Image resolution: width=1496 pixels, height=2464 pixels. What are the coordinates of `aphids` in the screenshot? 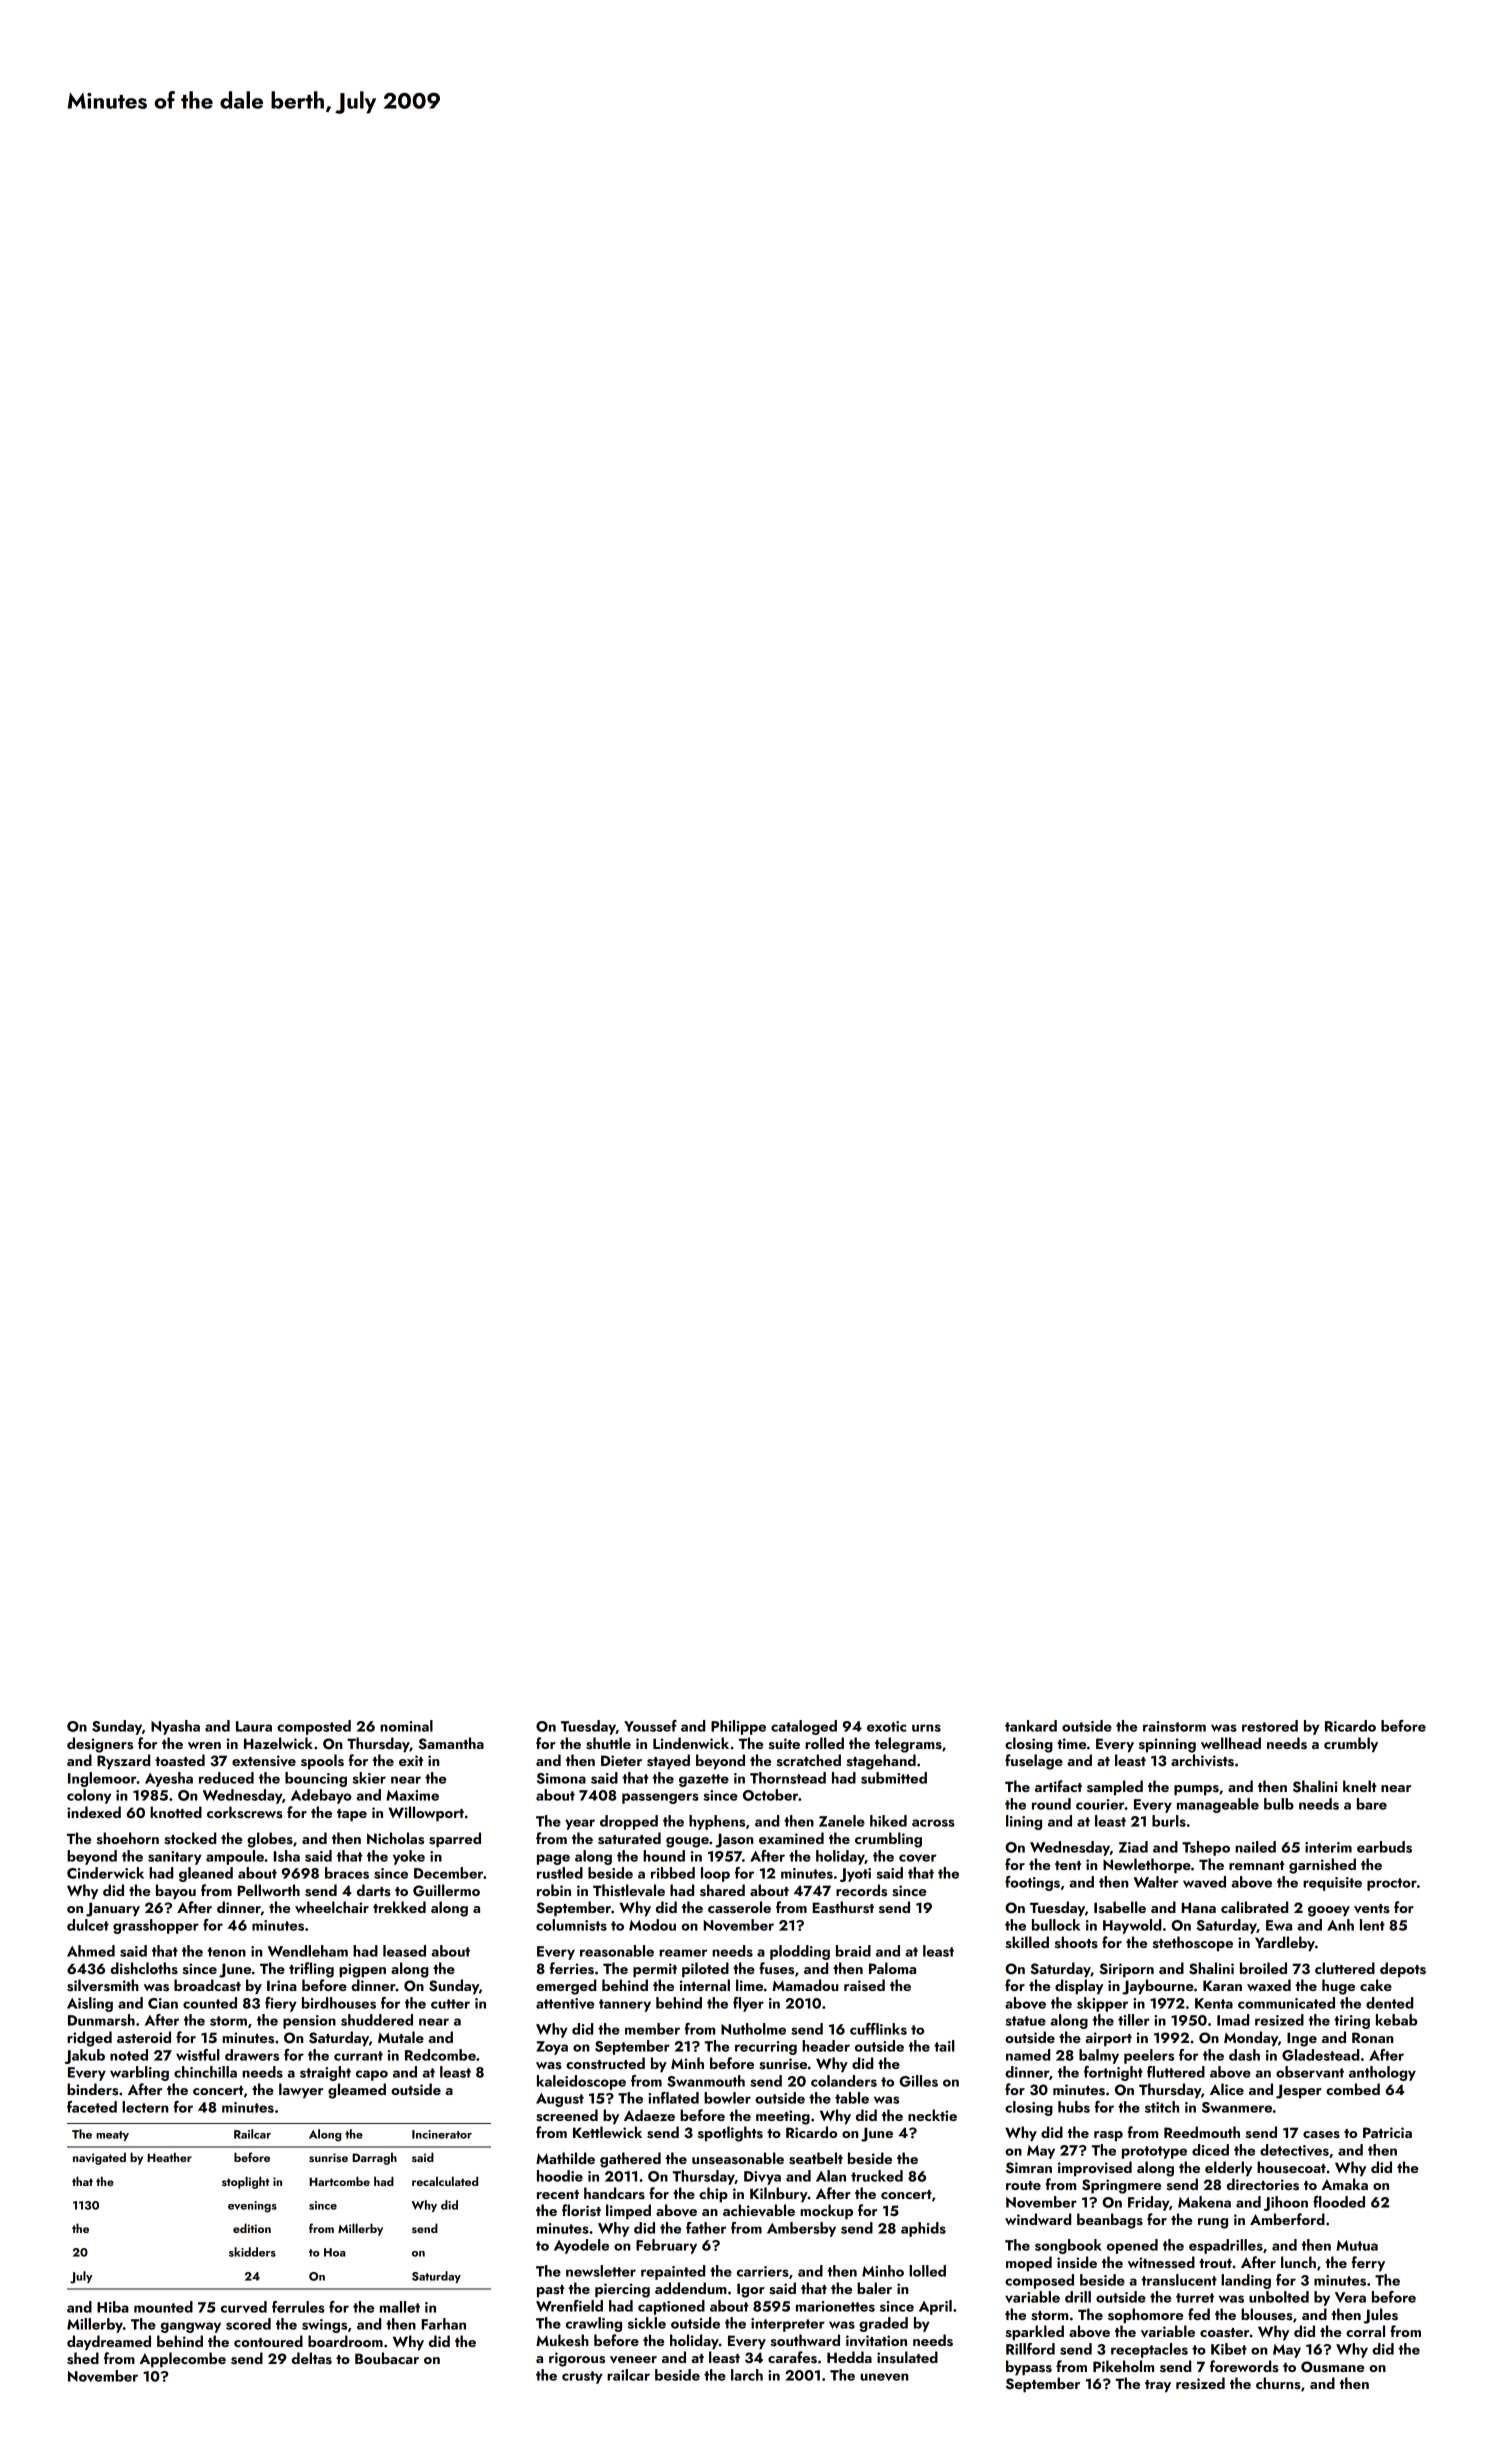 It's located at (923, 2229).
